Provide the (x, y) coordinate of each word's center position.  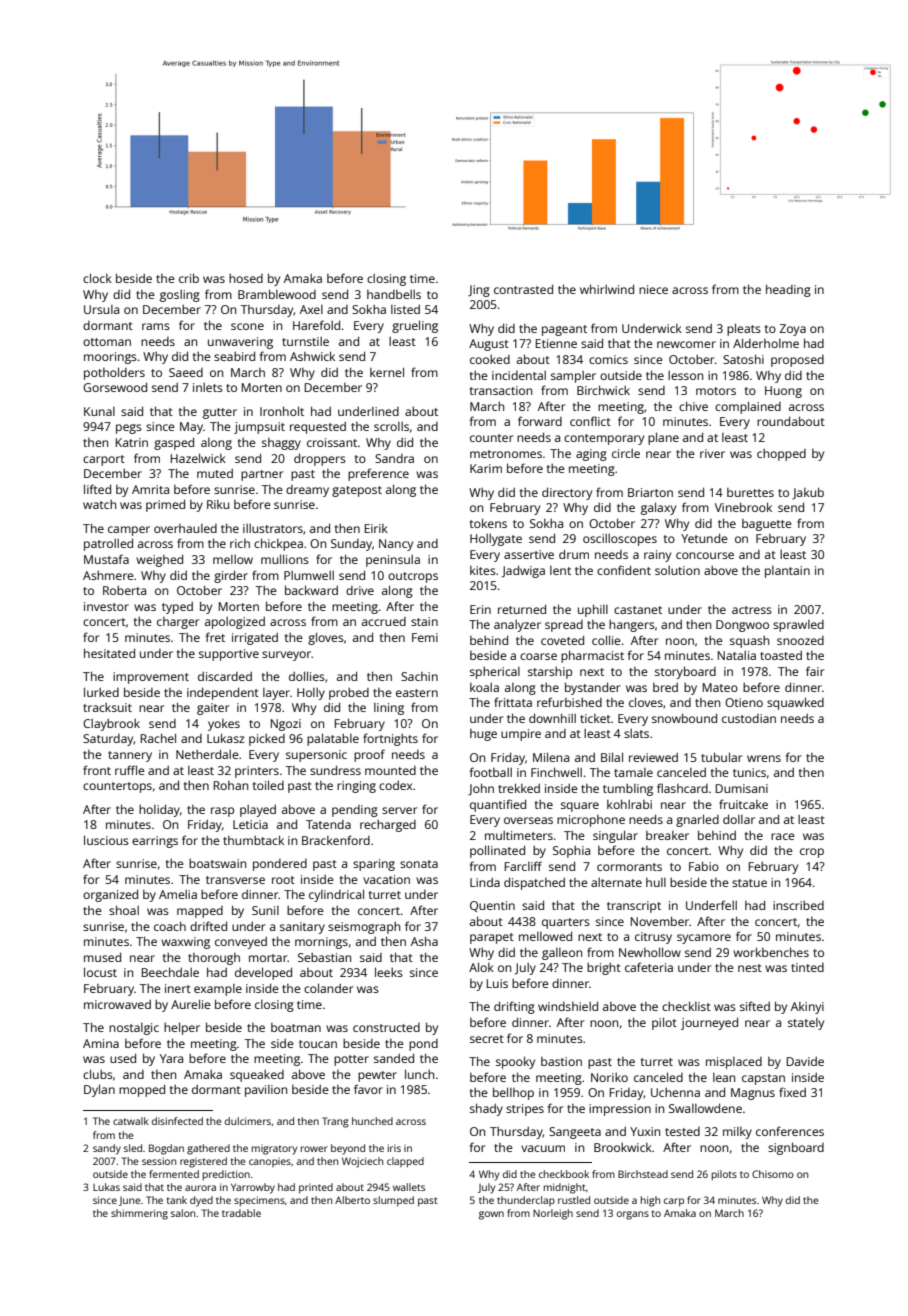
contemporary (604, 439)
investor (106, 606)
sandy (107, 1149)
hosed (246, 278)
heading (788, 290)
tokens (488, 523)
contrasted (523, 289)
